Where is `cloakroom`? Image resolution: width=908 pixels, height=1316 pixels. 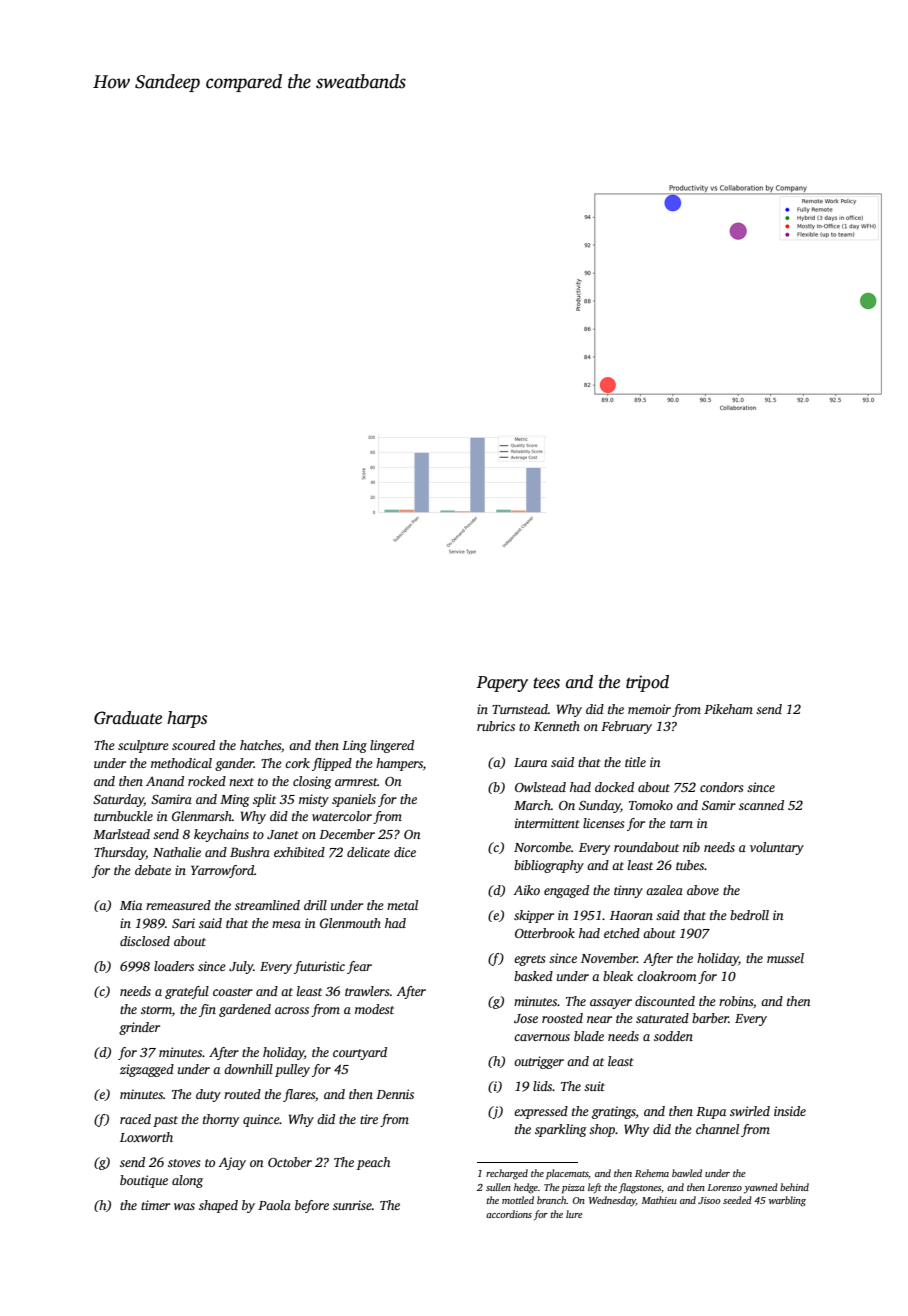
cloakroom is located at coordinates (666, 976).
